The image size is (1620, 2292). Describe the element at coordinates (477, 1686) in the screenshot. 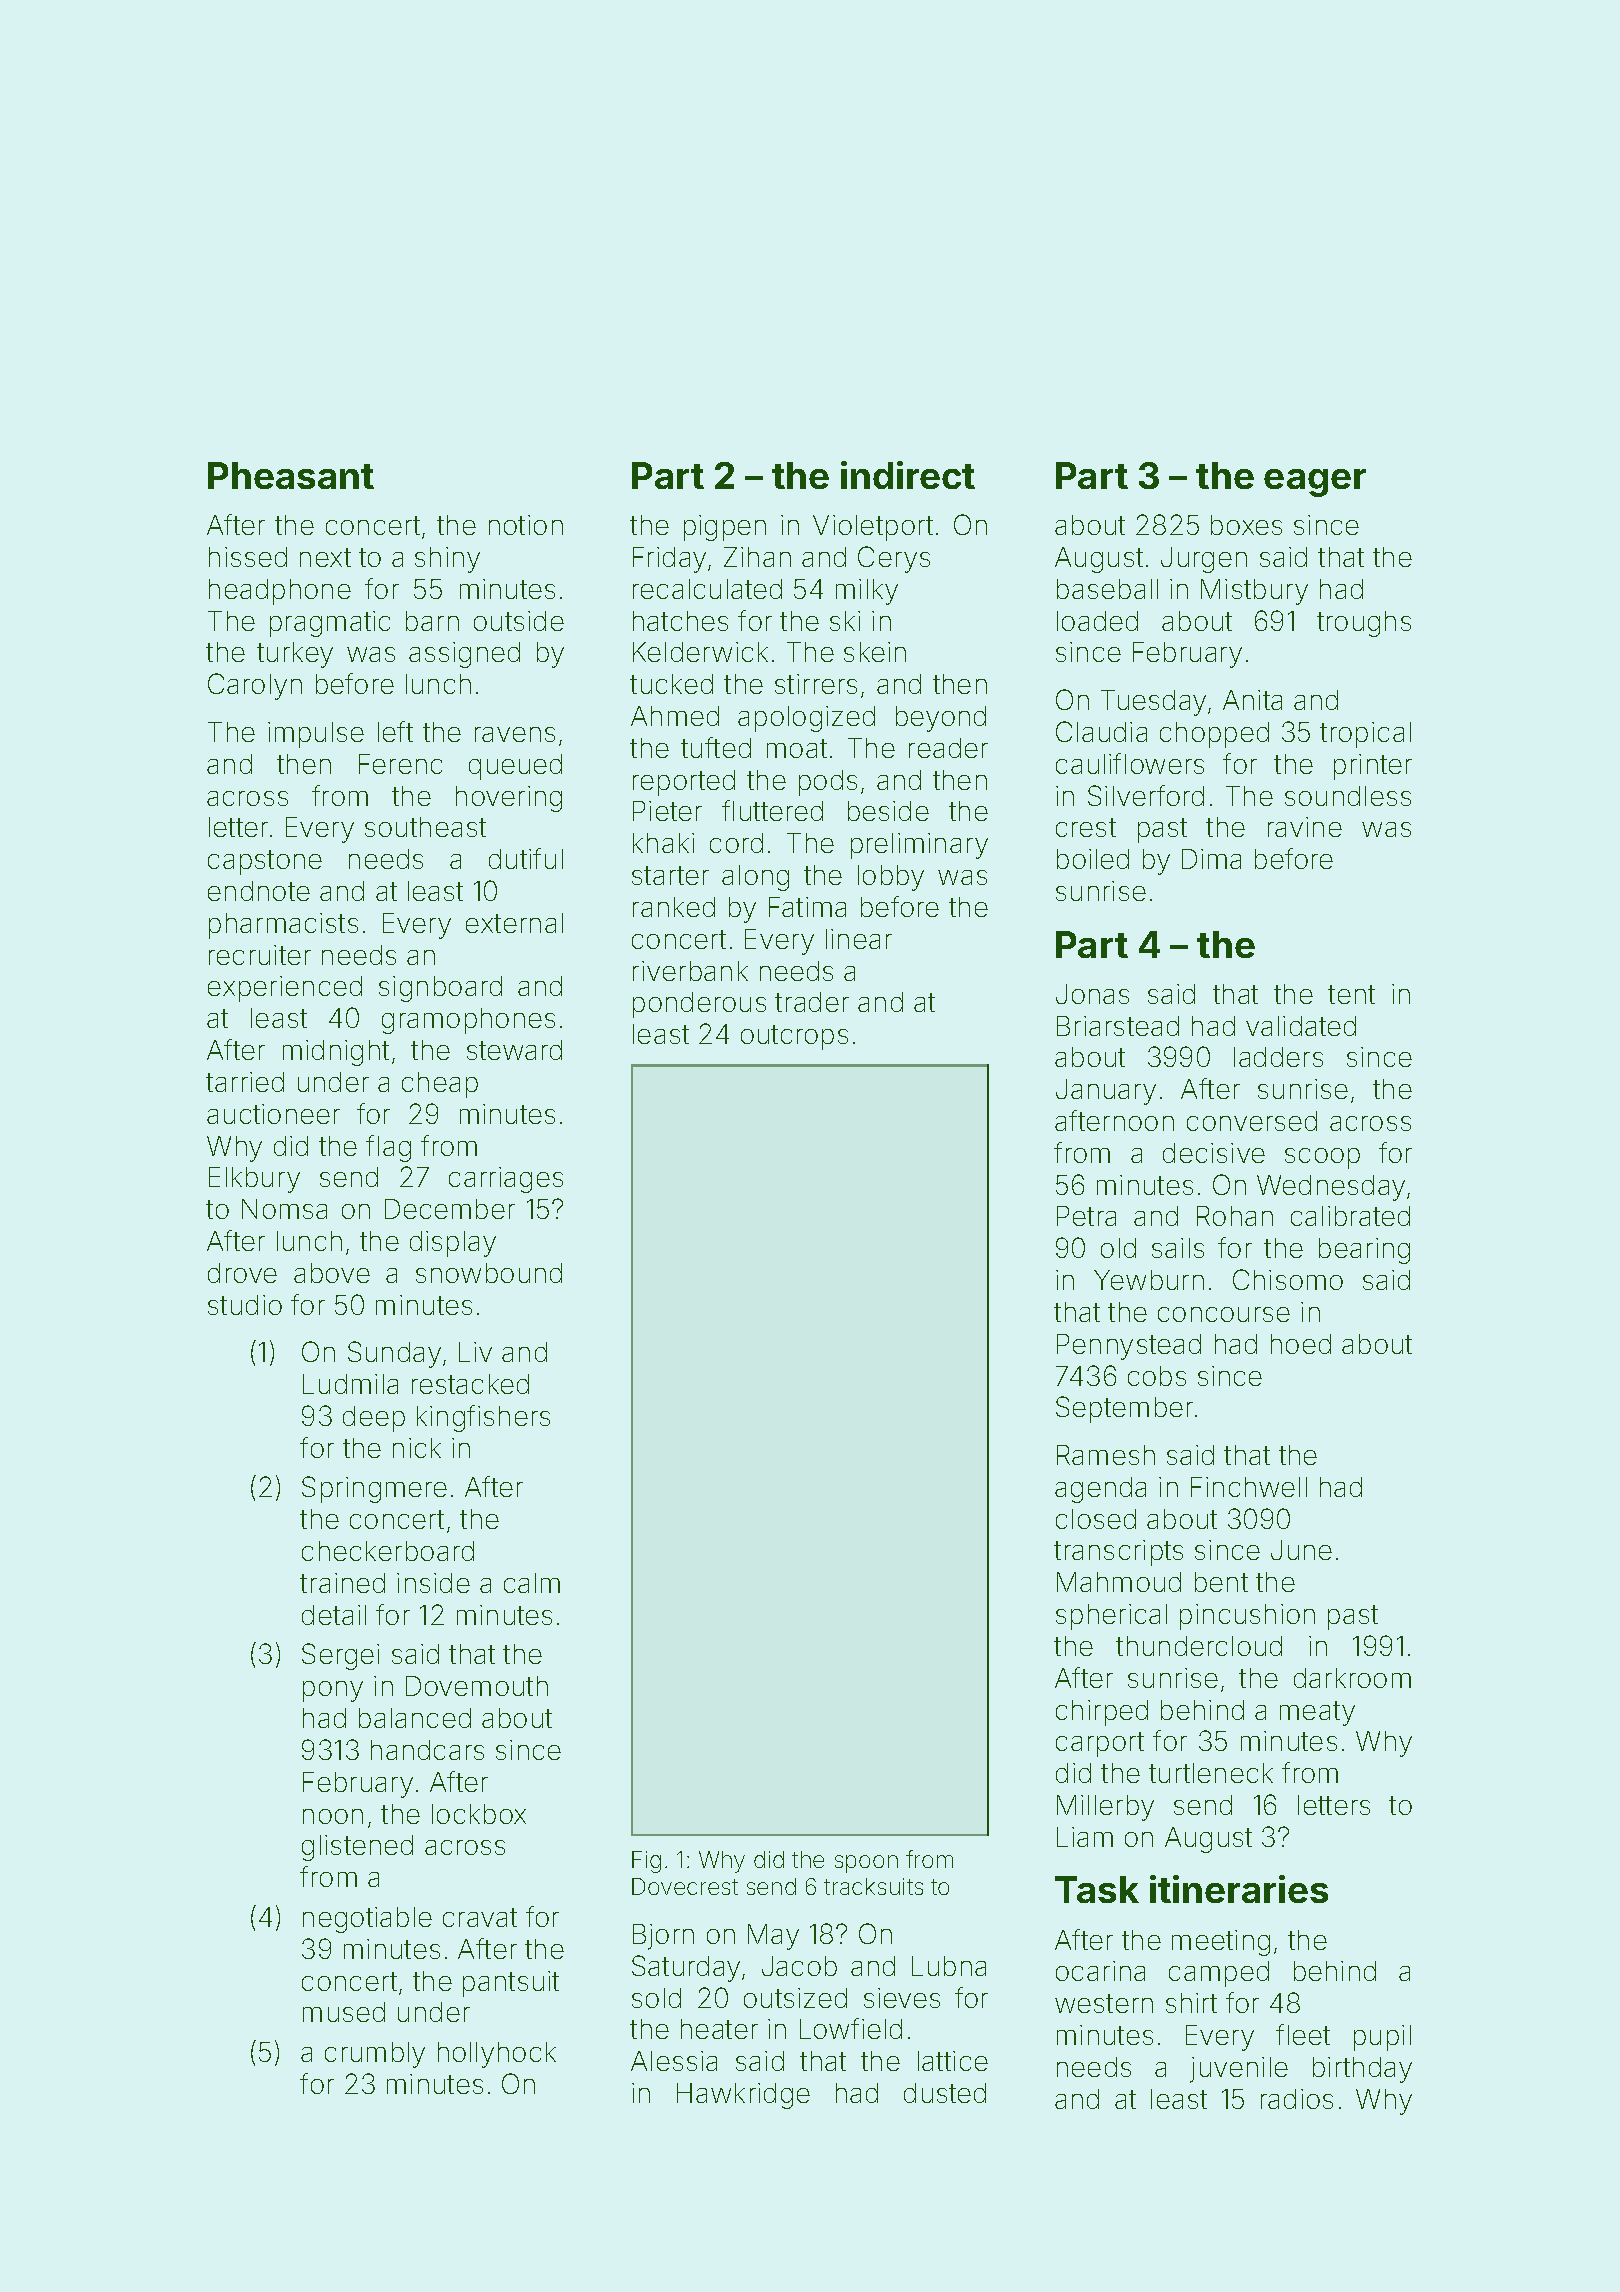

I see `Dovemouth` at that location.
